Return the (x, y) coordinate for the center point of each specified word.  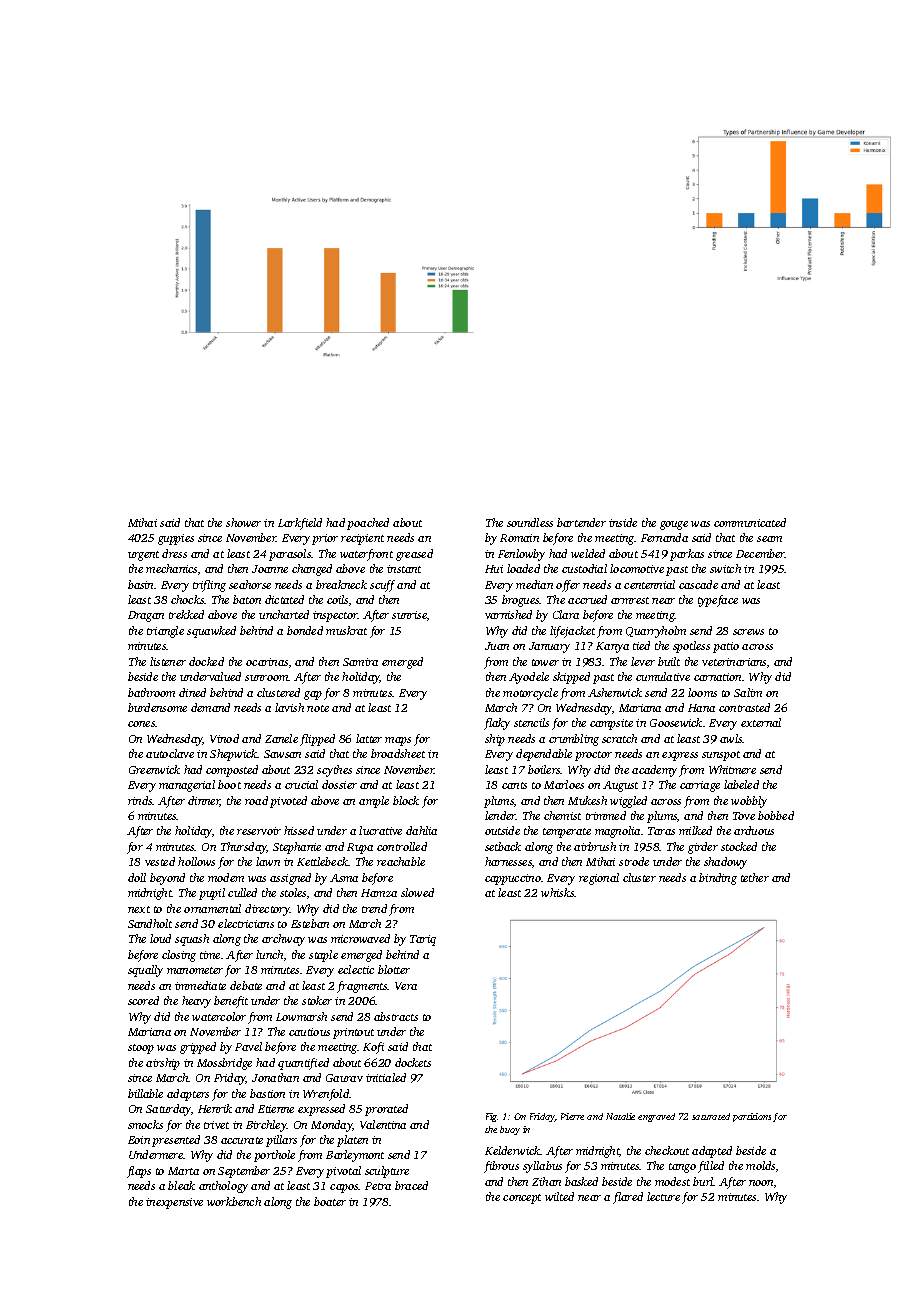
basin (140, 584)
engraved (656, 1117)
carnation (717, 677)
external (761, 722)
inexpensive (174, 1203)
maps (398, 741)
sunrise (409, 615)
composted (232, 771)
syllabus (542, 1167)
